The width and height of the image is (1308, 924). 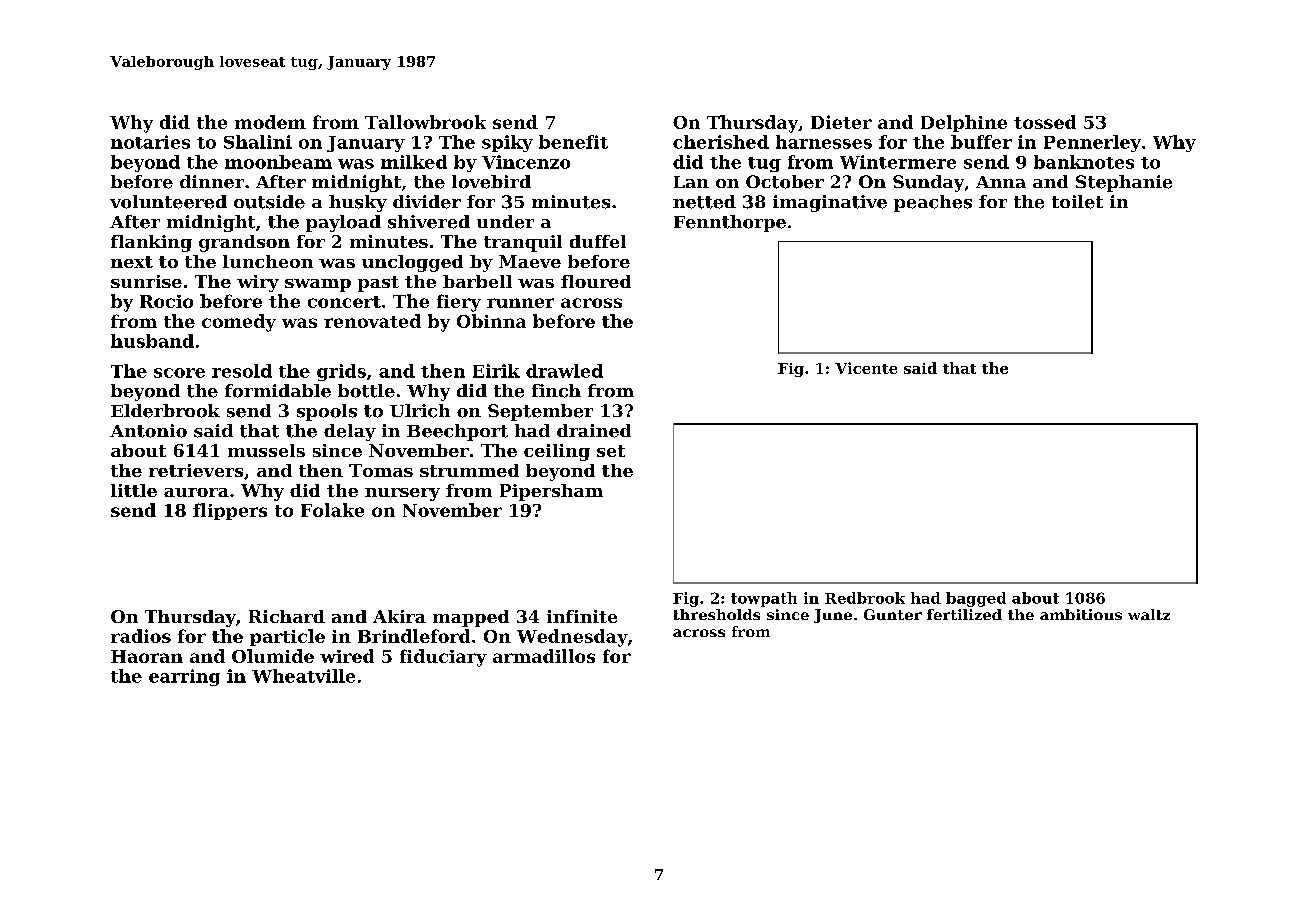 What do you see at coordinates (168, 202) in the image?
I see `volunteered` at bounding box center [168, 202].
